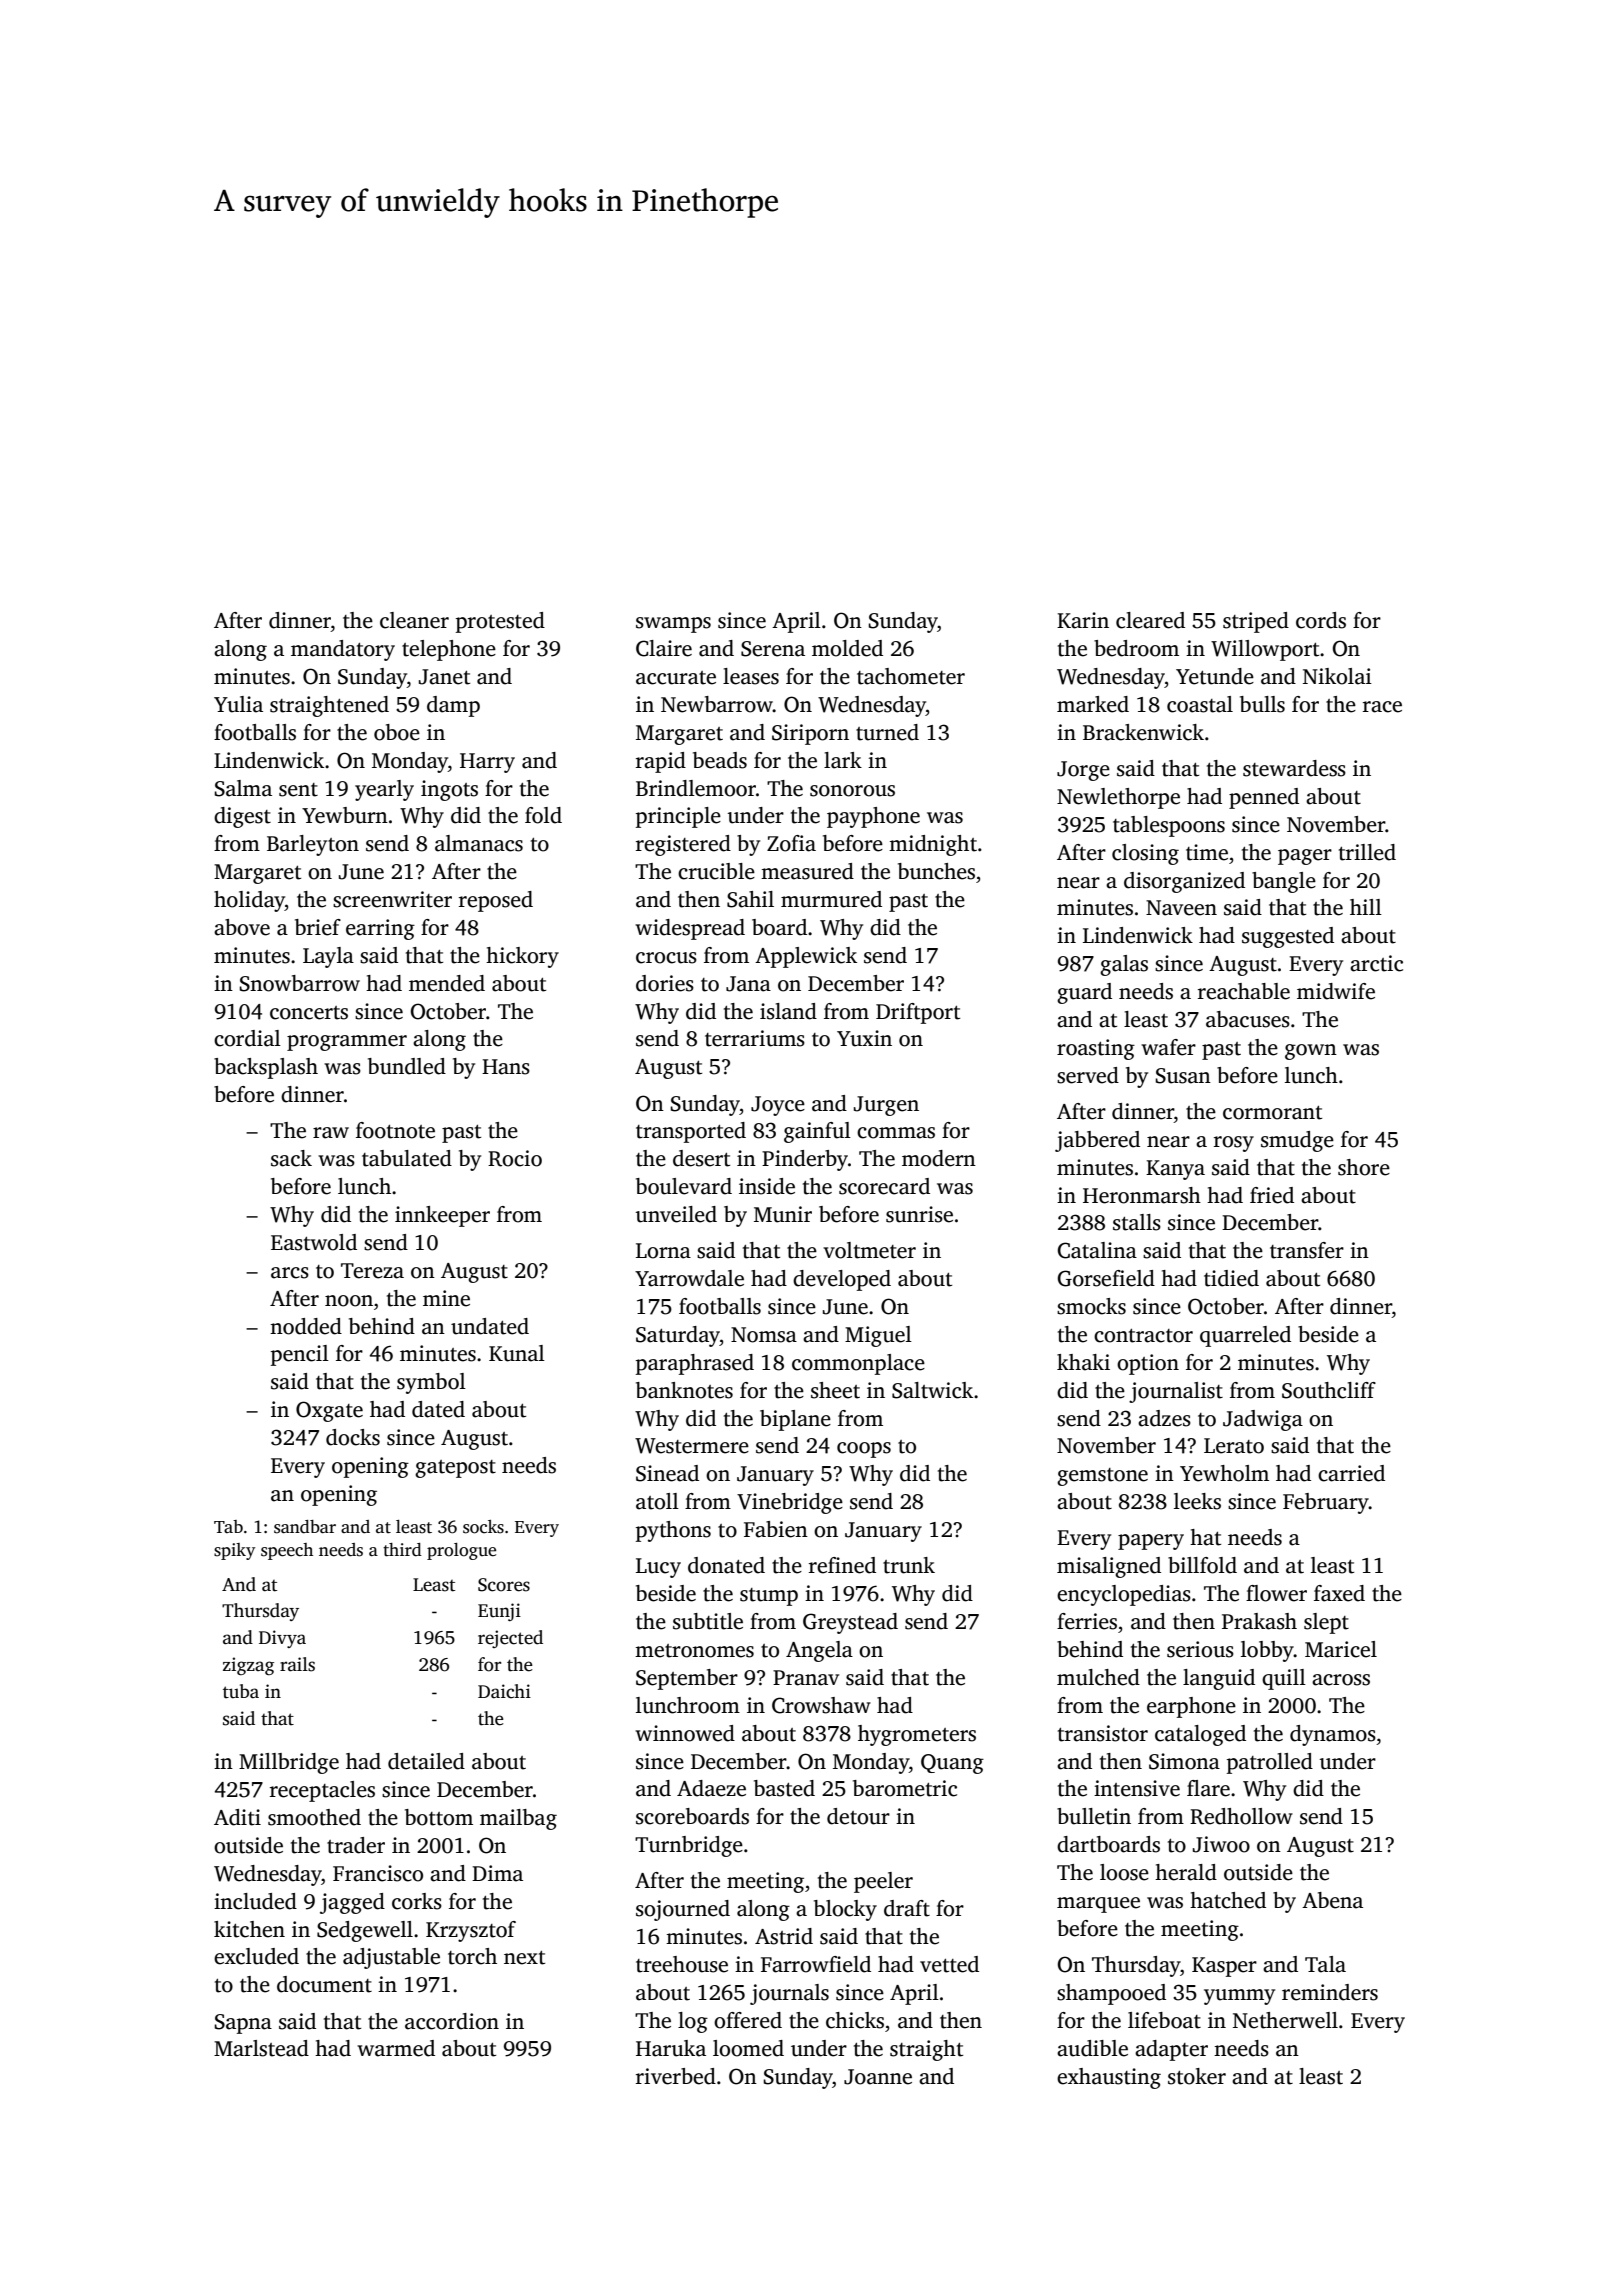  I want to click on shore, so click(1364, 1167).
